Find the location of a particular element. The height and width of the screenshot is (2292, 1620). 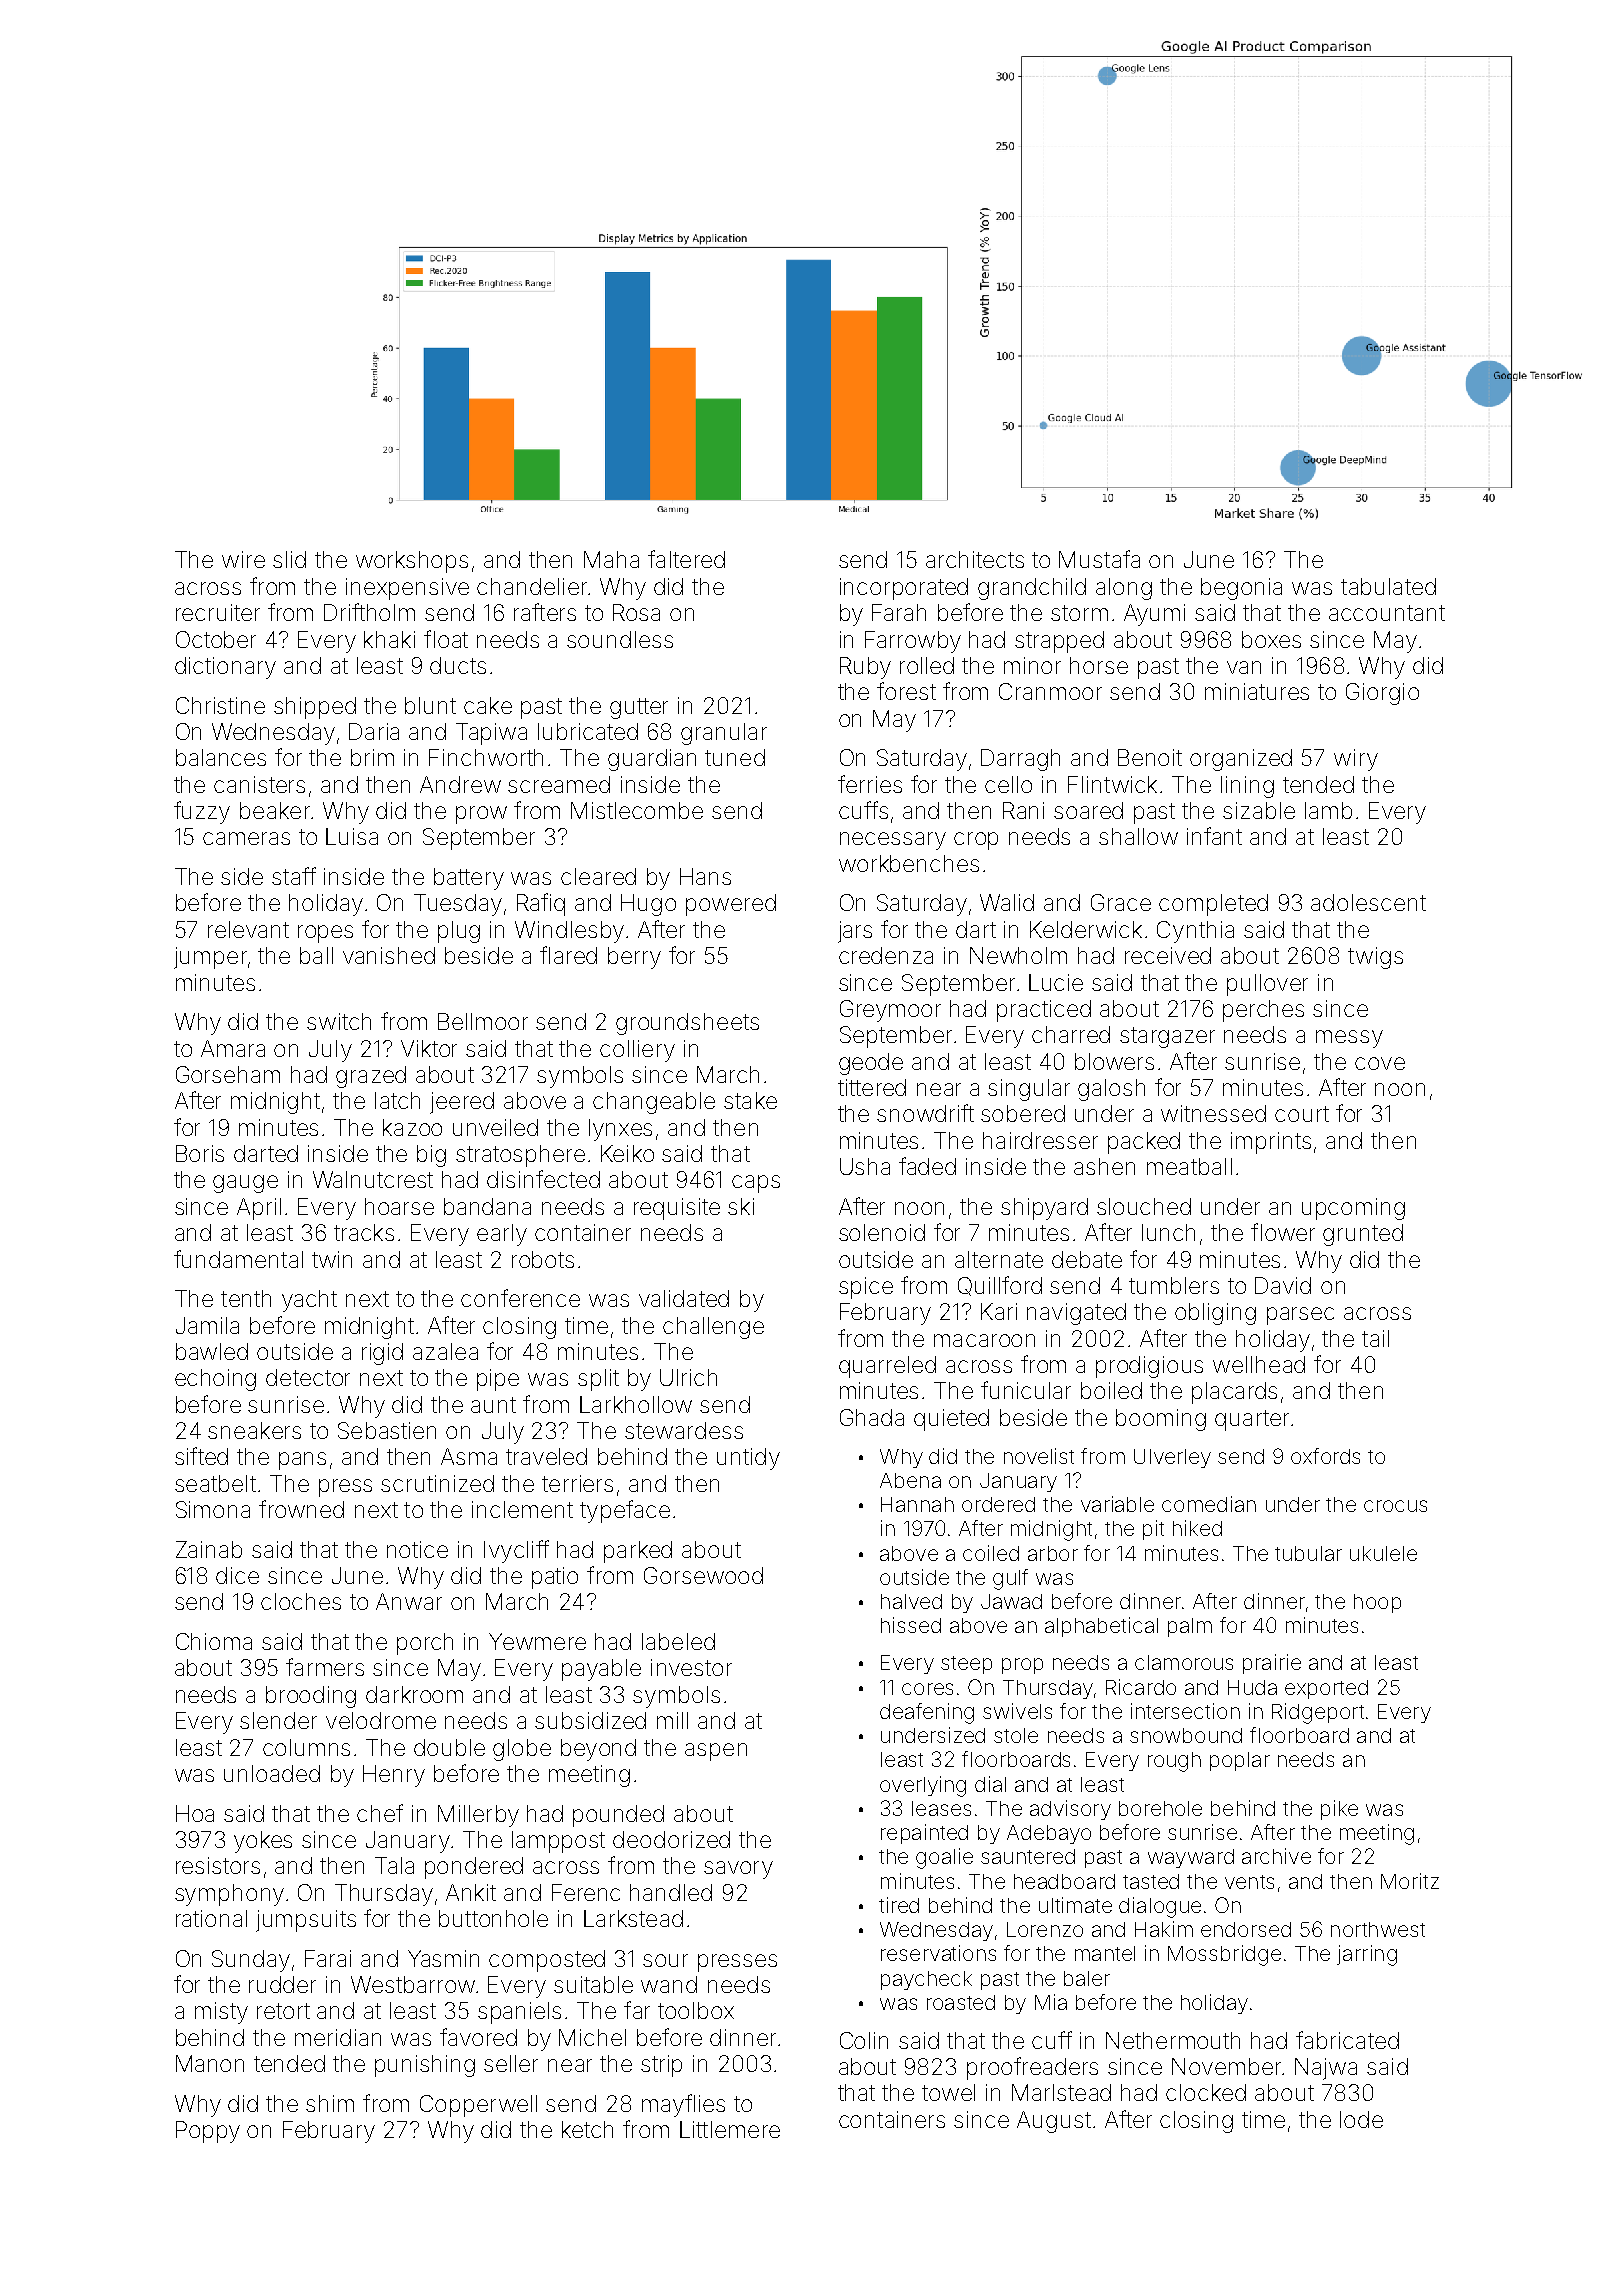

slid is located at coordinates (289, 559).
